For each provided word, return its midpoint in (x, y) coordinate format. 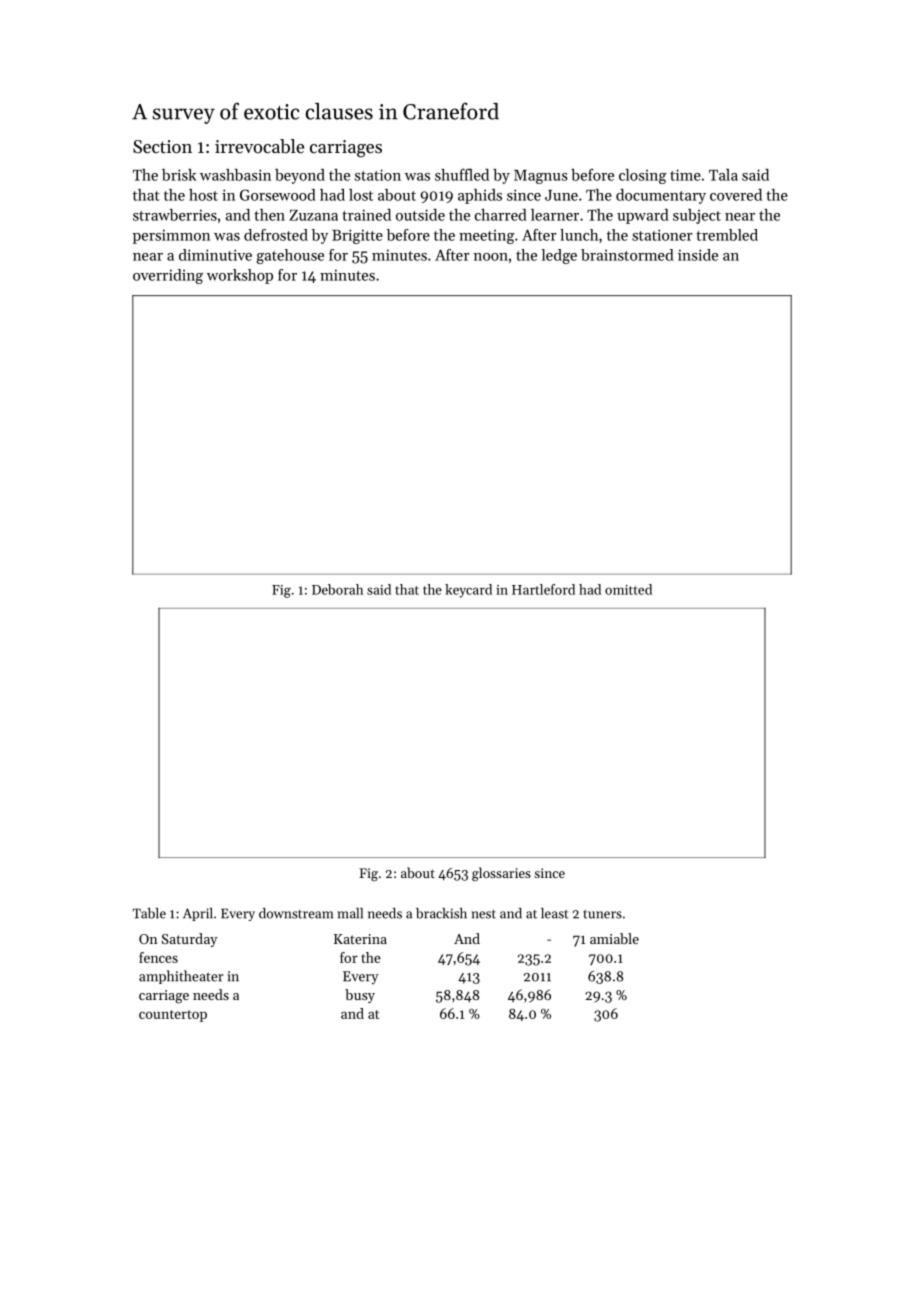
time (685, 175)
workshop (240, 276)
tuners (602, 914)
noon (491, 257)
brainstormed (627, 255)
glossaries (501, 874)
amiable (614, 938)
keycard (468, 591)
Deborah (337, 589)
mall (350, 913)
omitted (628, 589)
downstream (296, 913)
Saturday (189, 940)
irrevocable (259, 146)
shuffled (462, 174)
